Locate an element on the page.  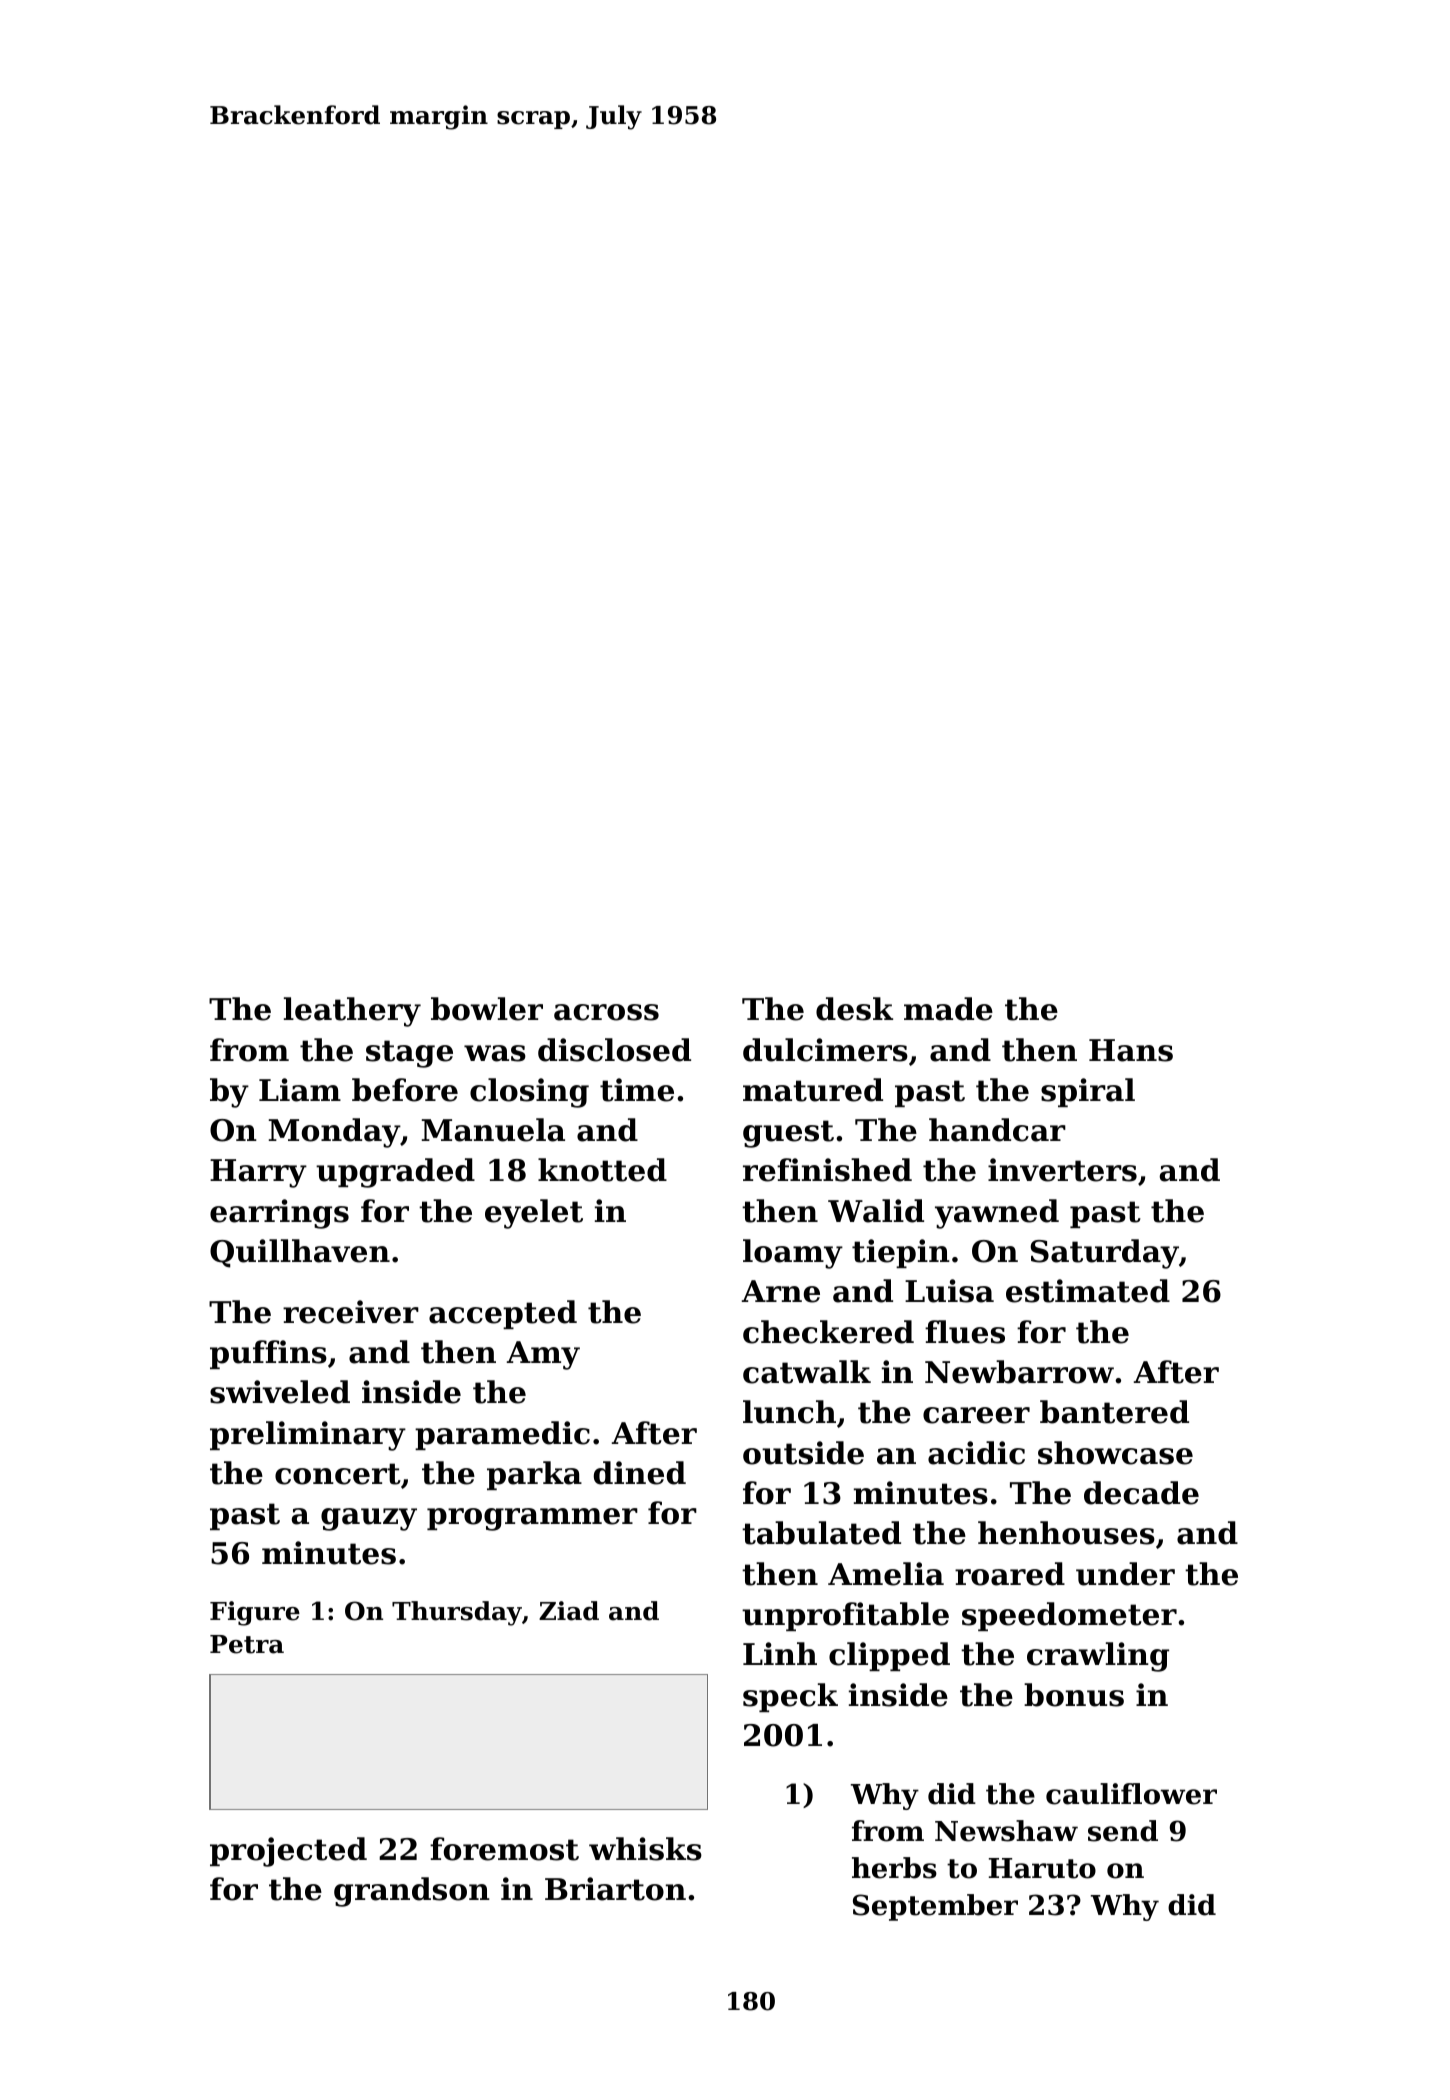
projected is located at coordinates (288, 1852).
